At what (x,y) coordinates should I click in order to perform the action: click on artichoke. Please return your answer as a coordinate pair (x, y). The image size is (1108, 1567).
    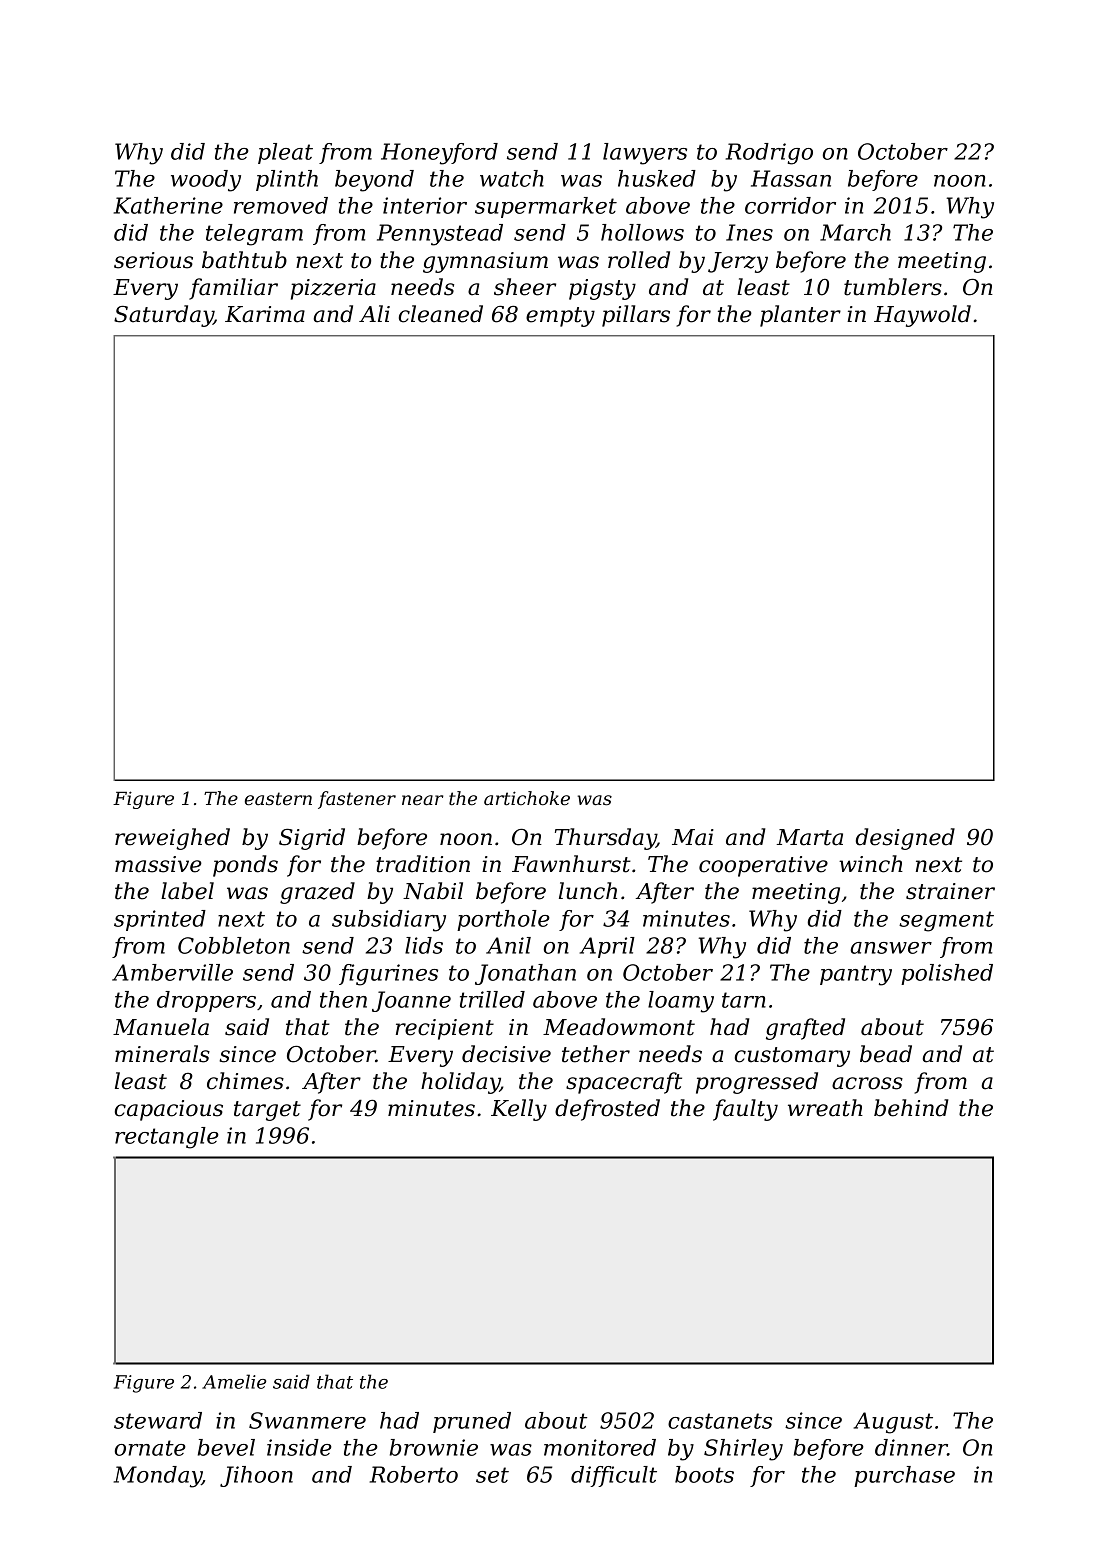
    Looking at the image, I should click on (527, 798).
